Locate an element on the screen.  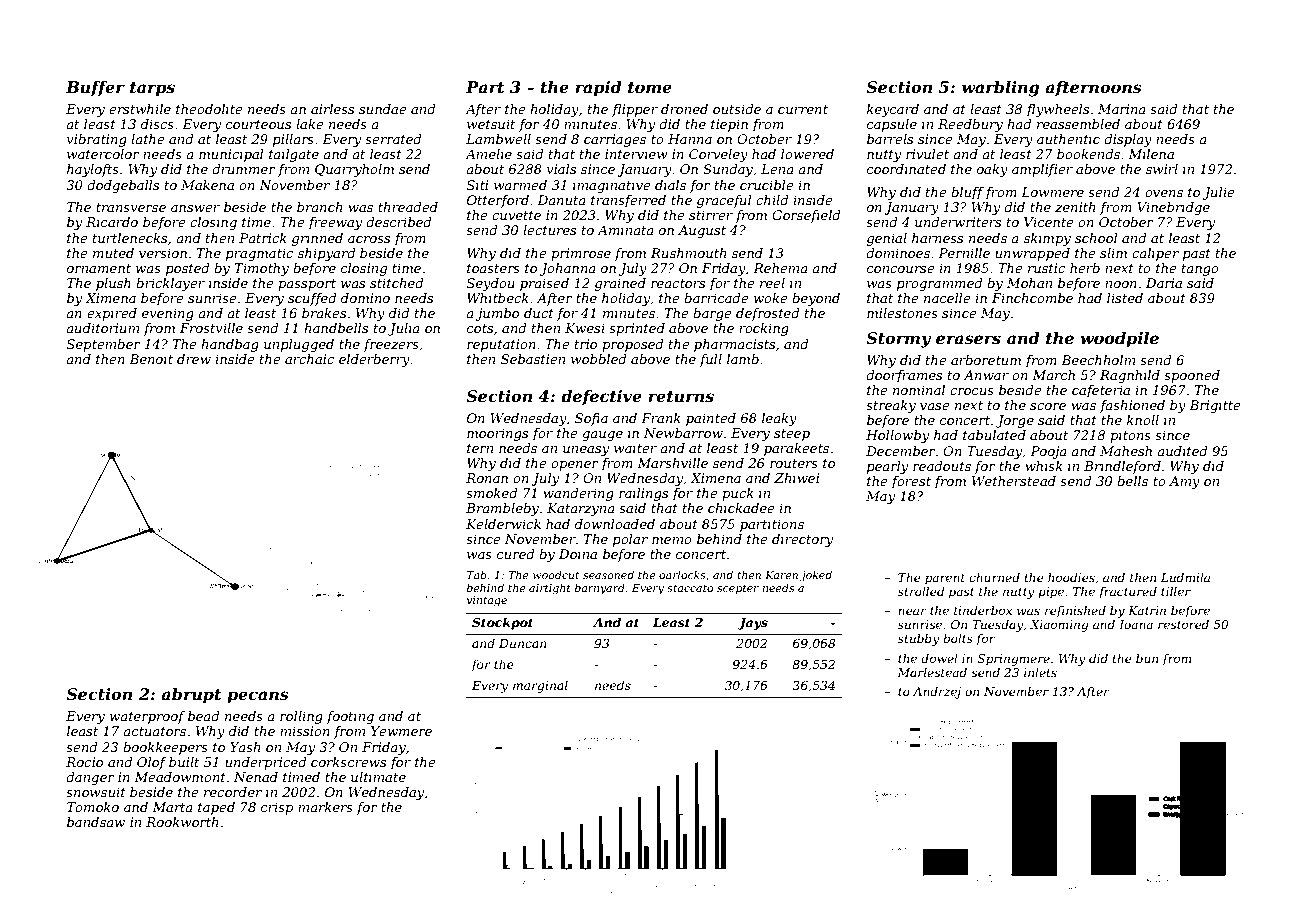
bun is located at coordinates (1147, 658).
